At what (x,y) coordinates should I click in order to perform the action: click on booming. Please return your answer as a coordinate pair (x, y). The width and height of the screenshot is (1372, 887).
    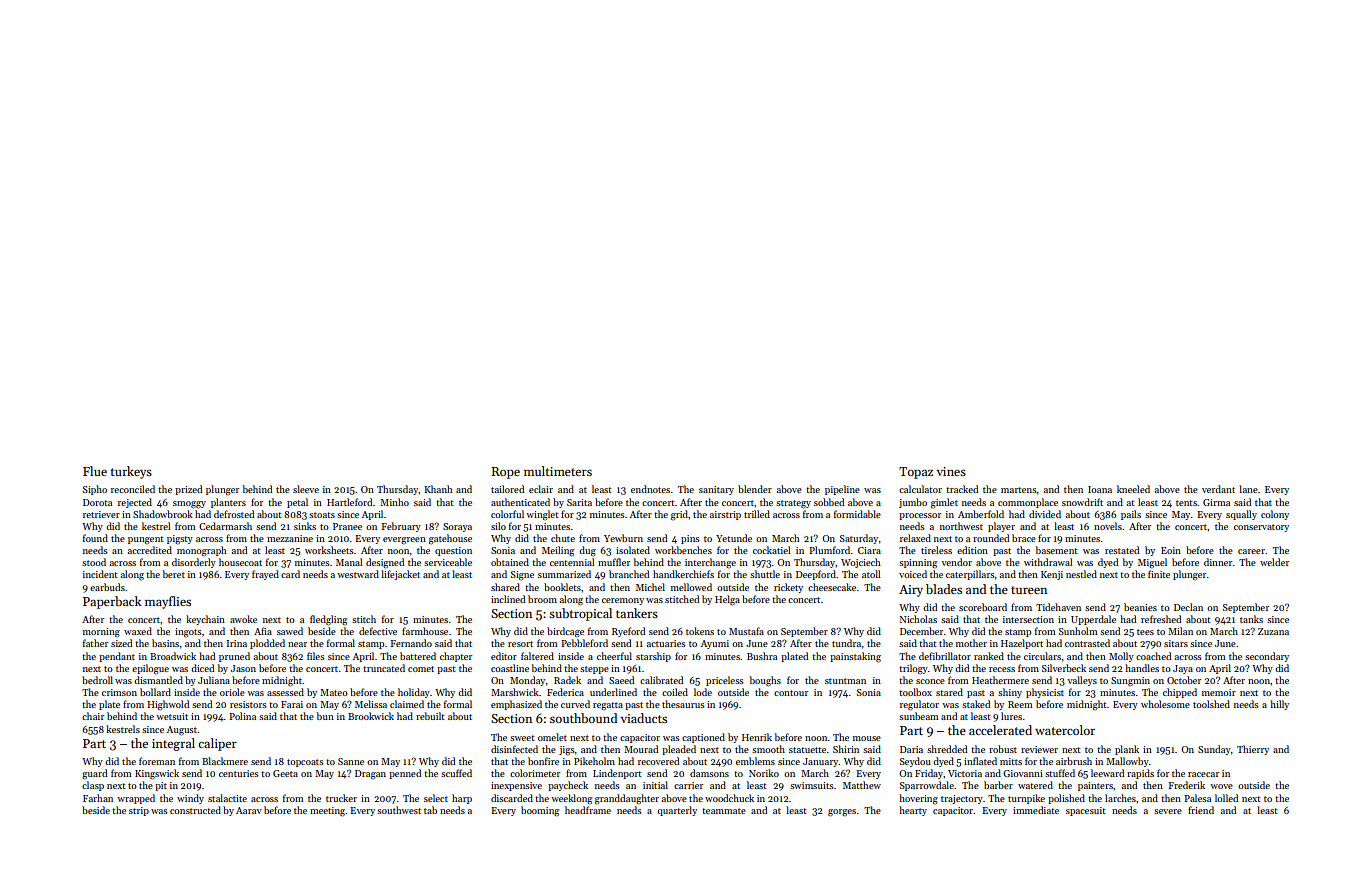
    Looking at the image, I should click on (540, 811).
